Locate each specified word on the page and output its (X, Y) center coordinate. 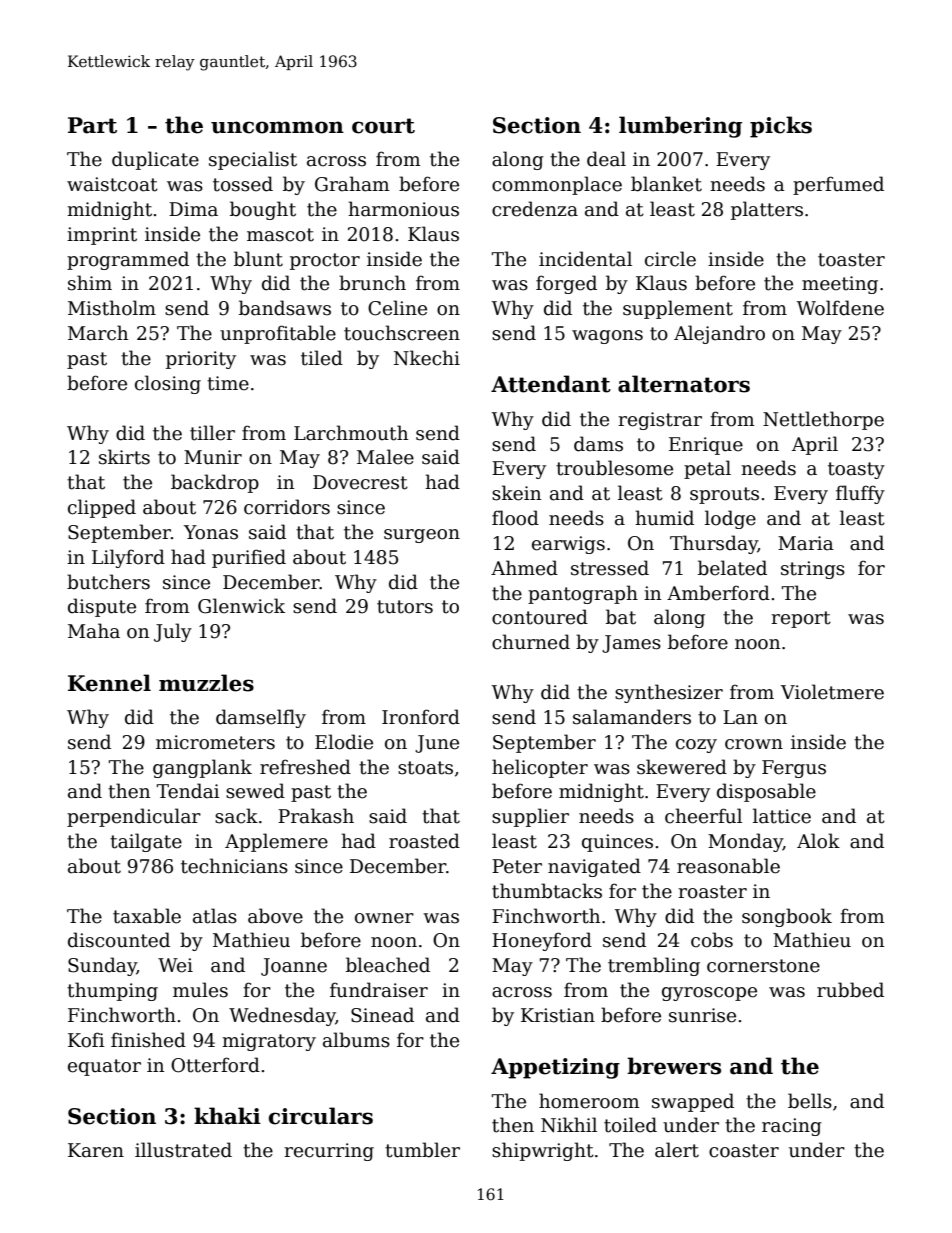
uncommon (277, 127)
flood (515, 518)
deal (606, 159)
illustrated (183, 1150)
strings (813, 570)
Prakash (316, 816)
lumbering (680, 127)
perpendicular (134, 817)
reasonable (728, 866)
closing (168, 384)
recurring (329, 1152)
